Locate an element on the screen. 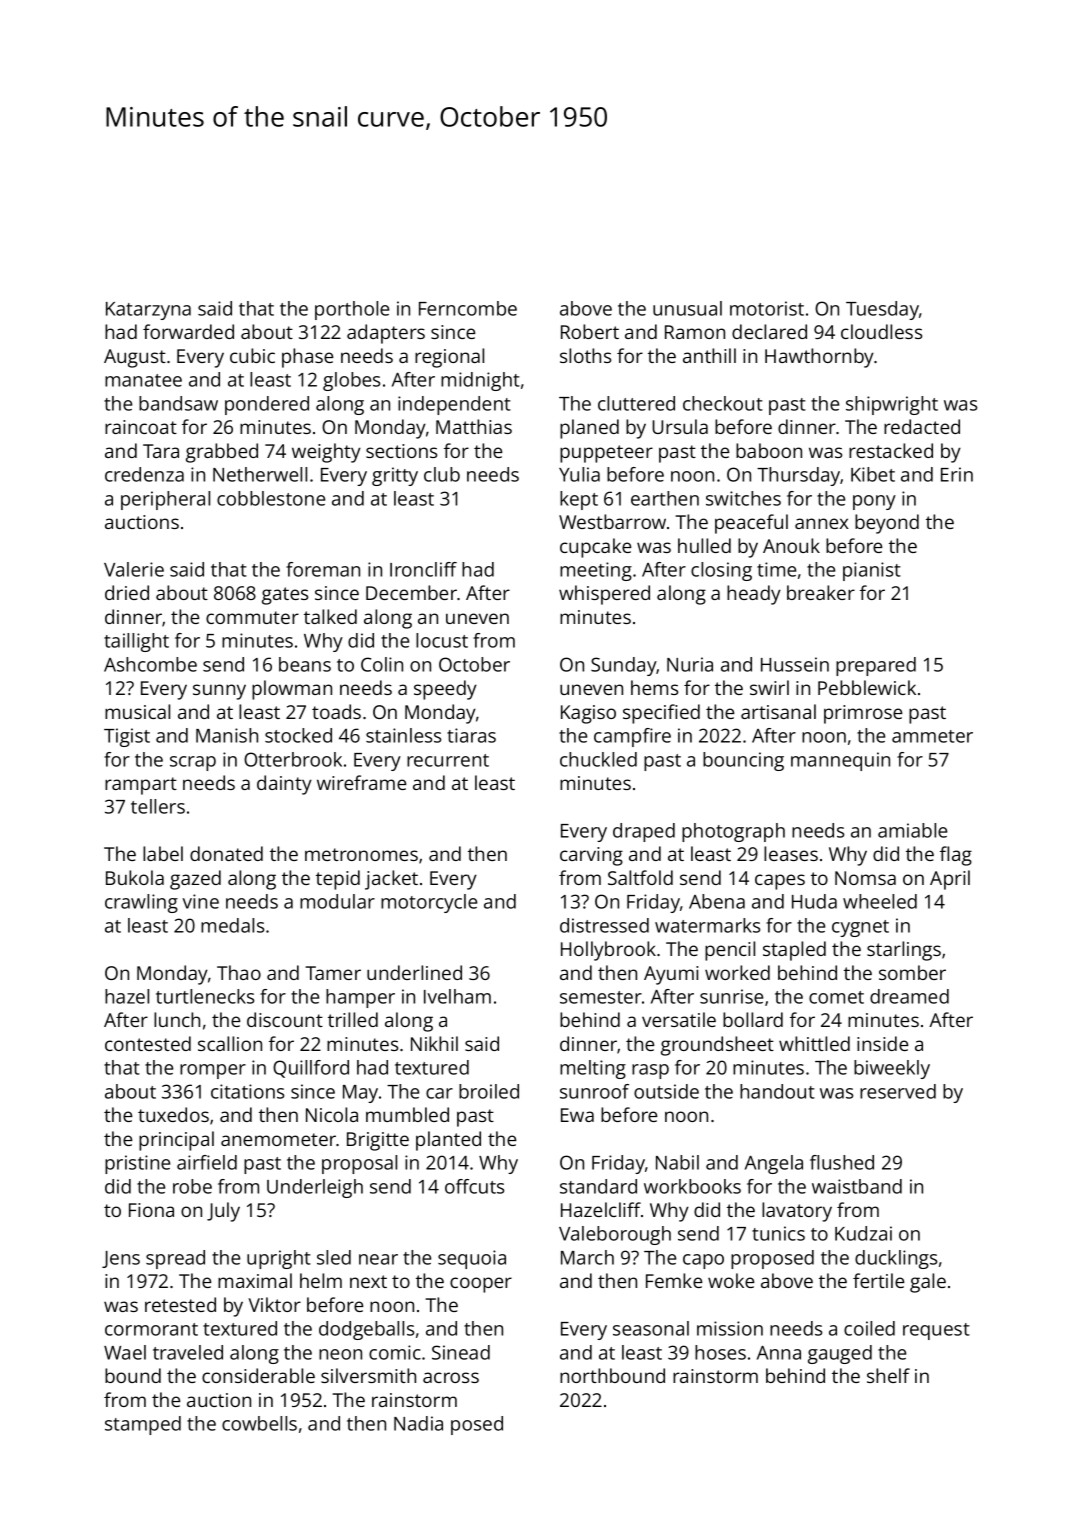  comic is located at coordinates (395, 1352).
